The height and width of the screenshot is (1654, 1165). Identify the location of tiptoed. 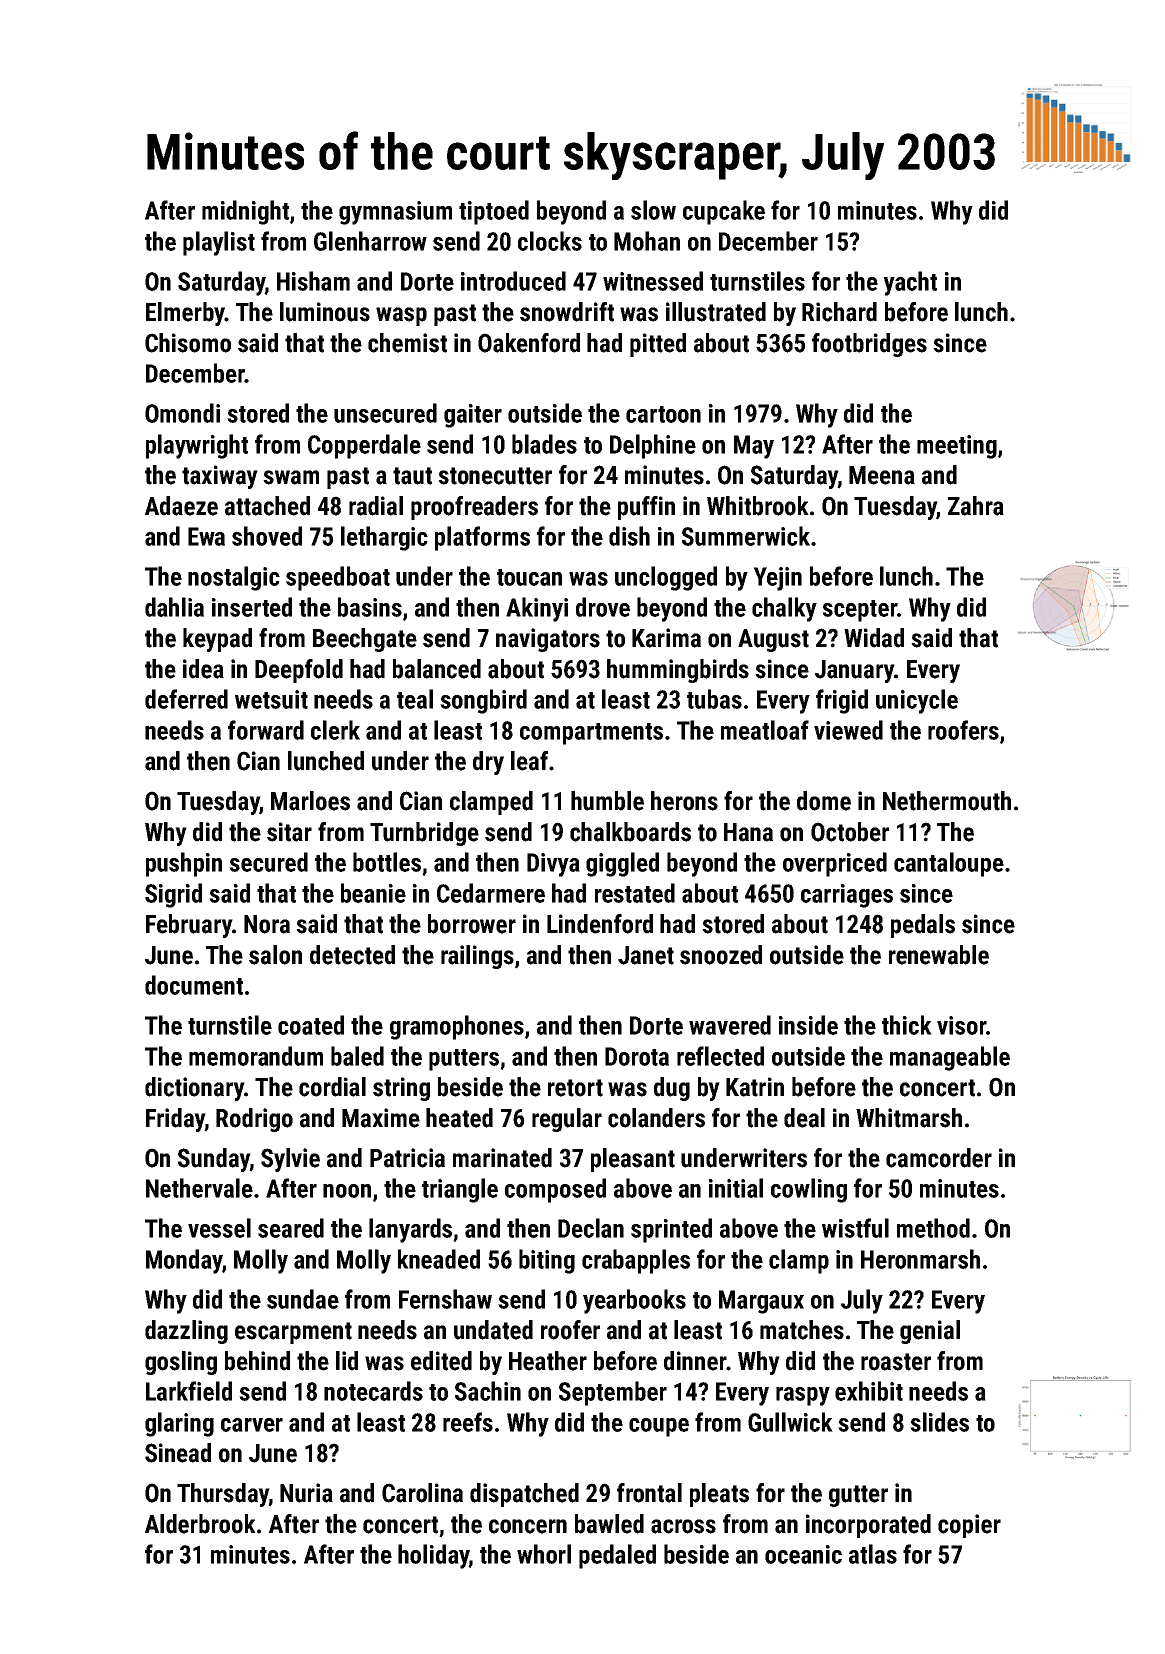
(494, 212).
